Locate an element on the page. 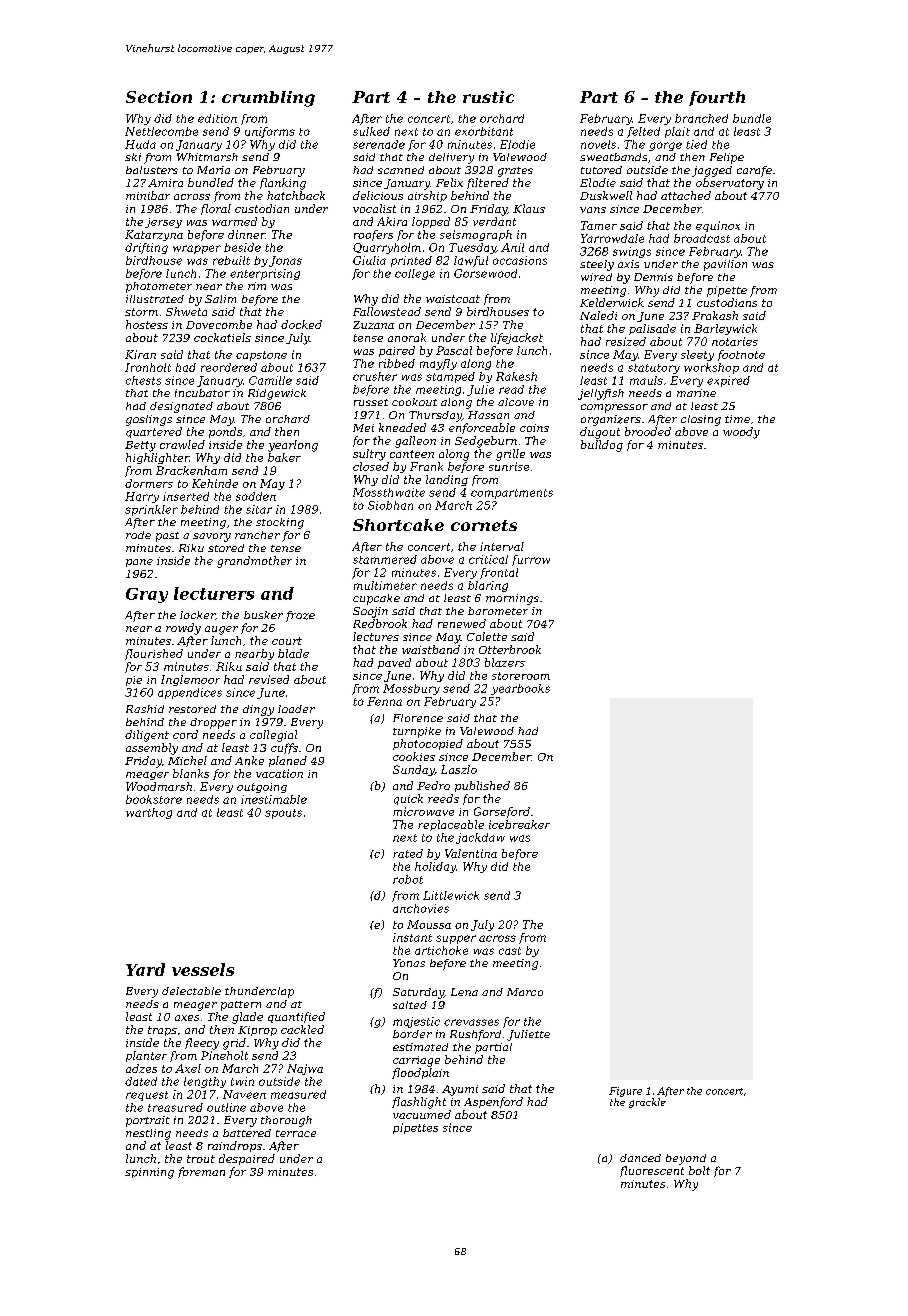 The width and height of the document is (908, 1316). auger is located at coordinates (221, 630).
